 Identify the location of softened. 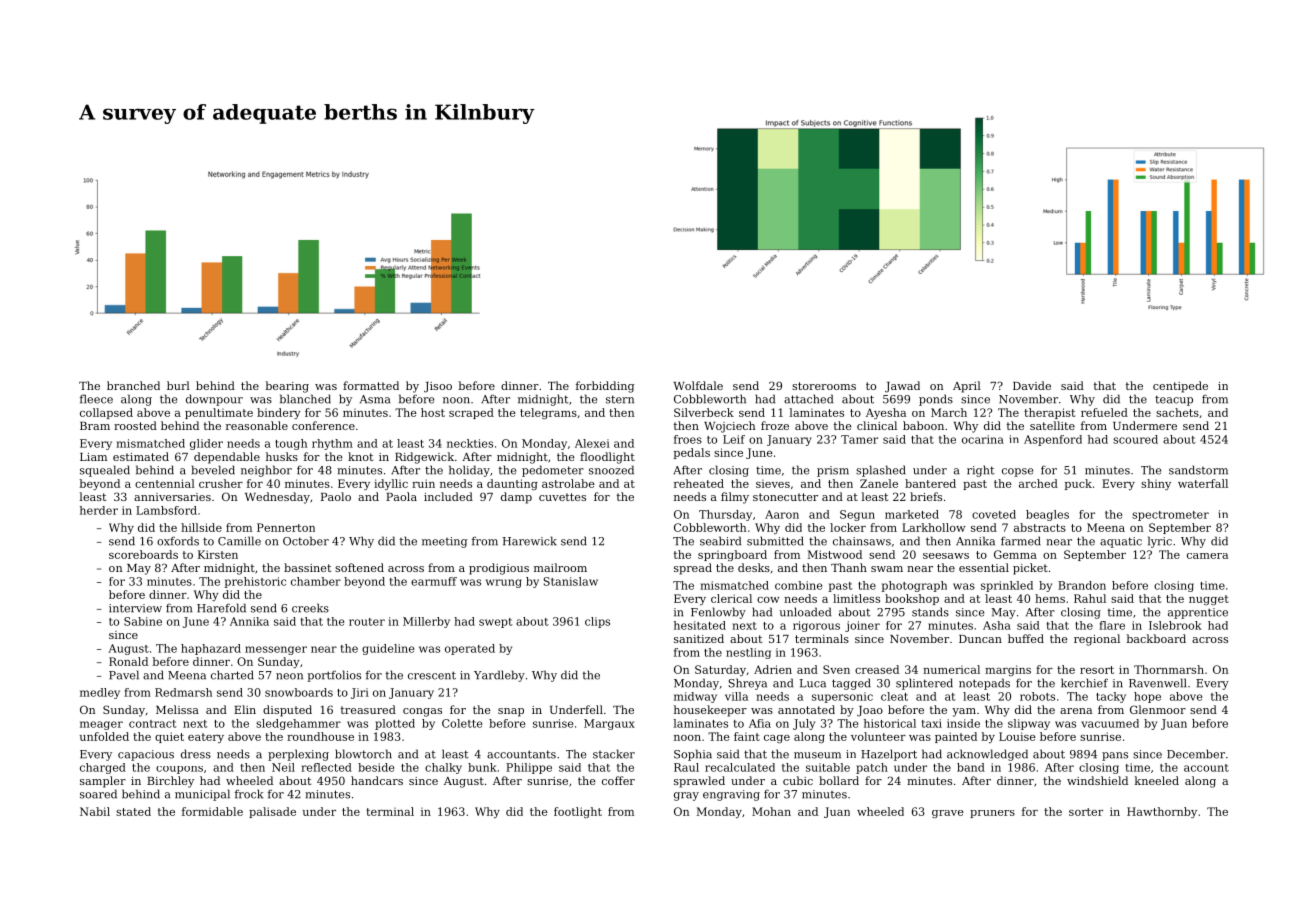
(359, 567).
